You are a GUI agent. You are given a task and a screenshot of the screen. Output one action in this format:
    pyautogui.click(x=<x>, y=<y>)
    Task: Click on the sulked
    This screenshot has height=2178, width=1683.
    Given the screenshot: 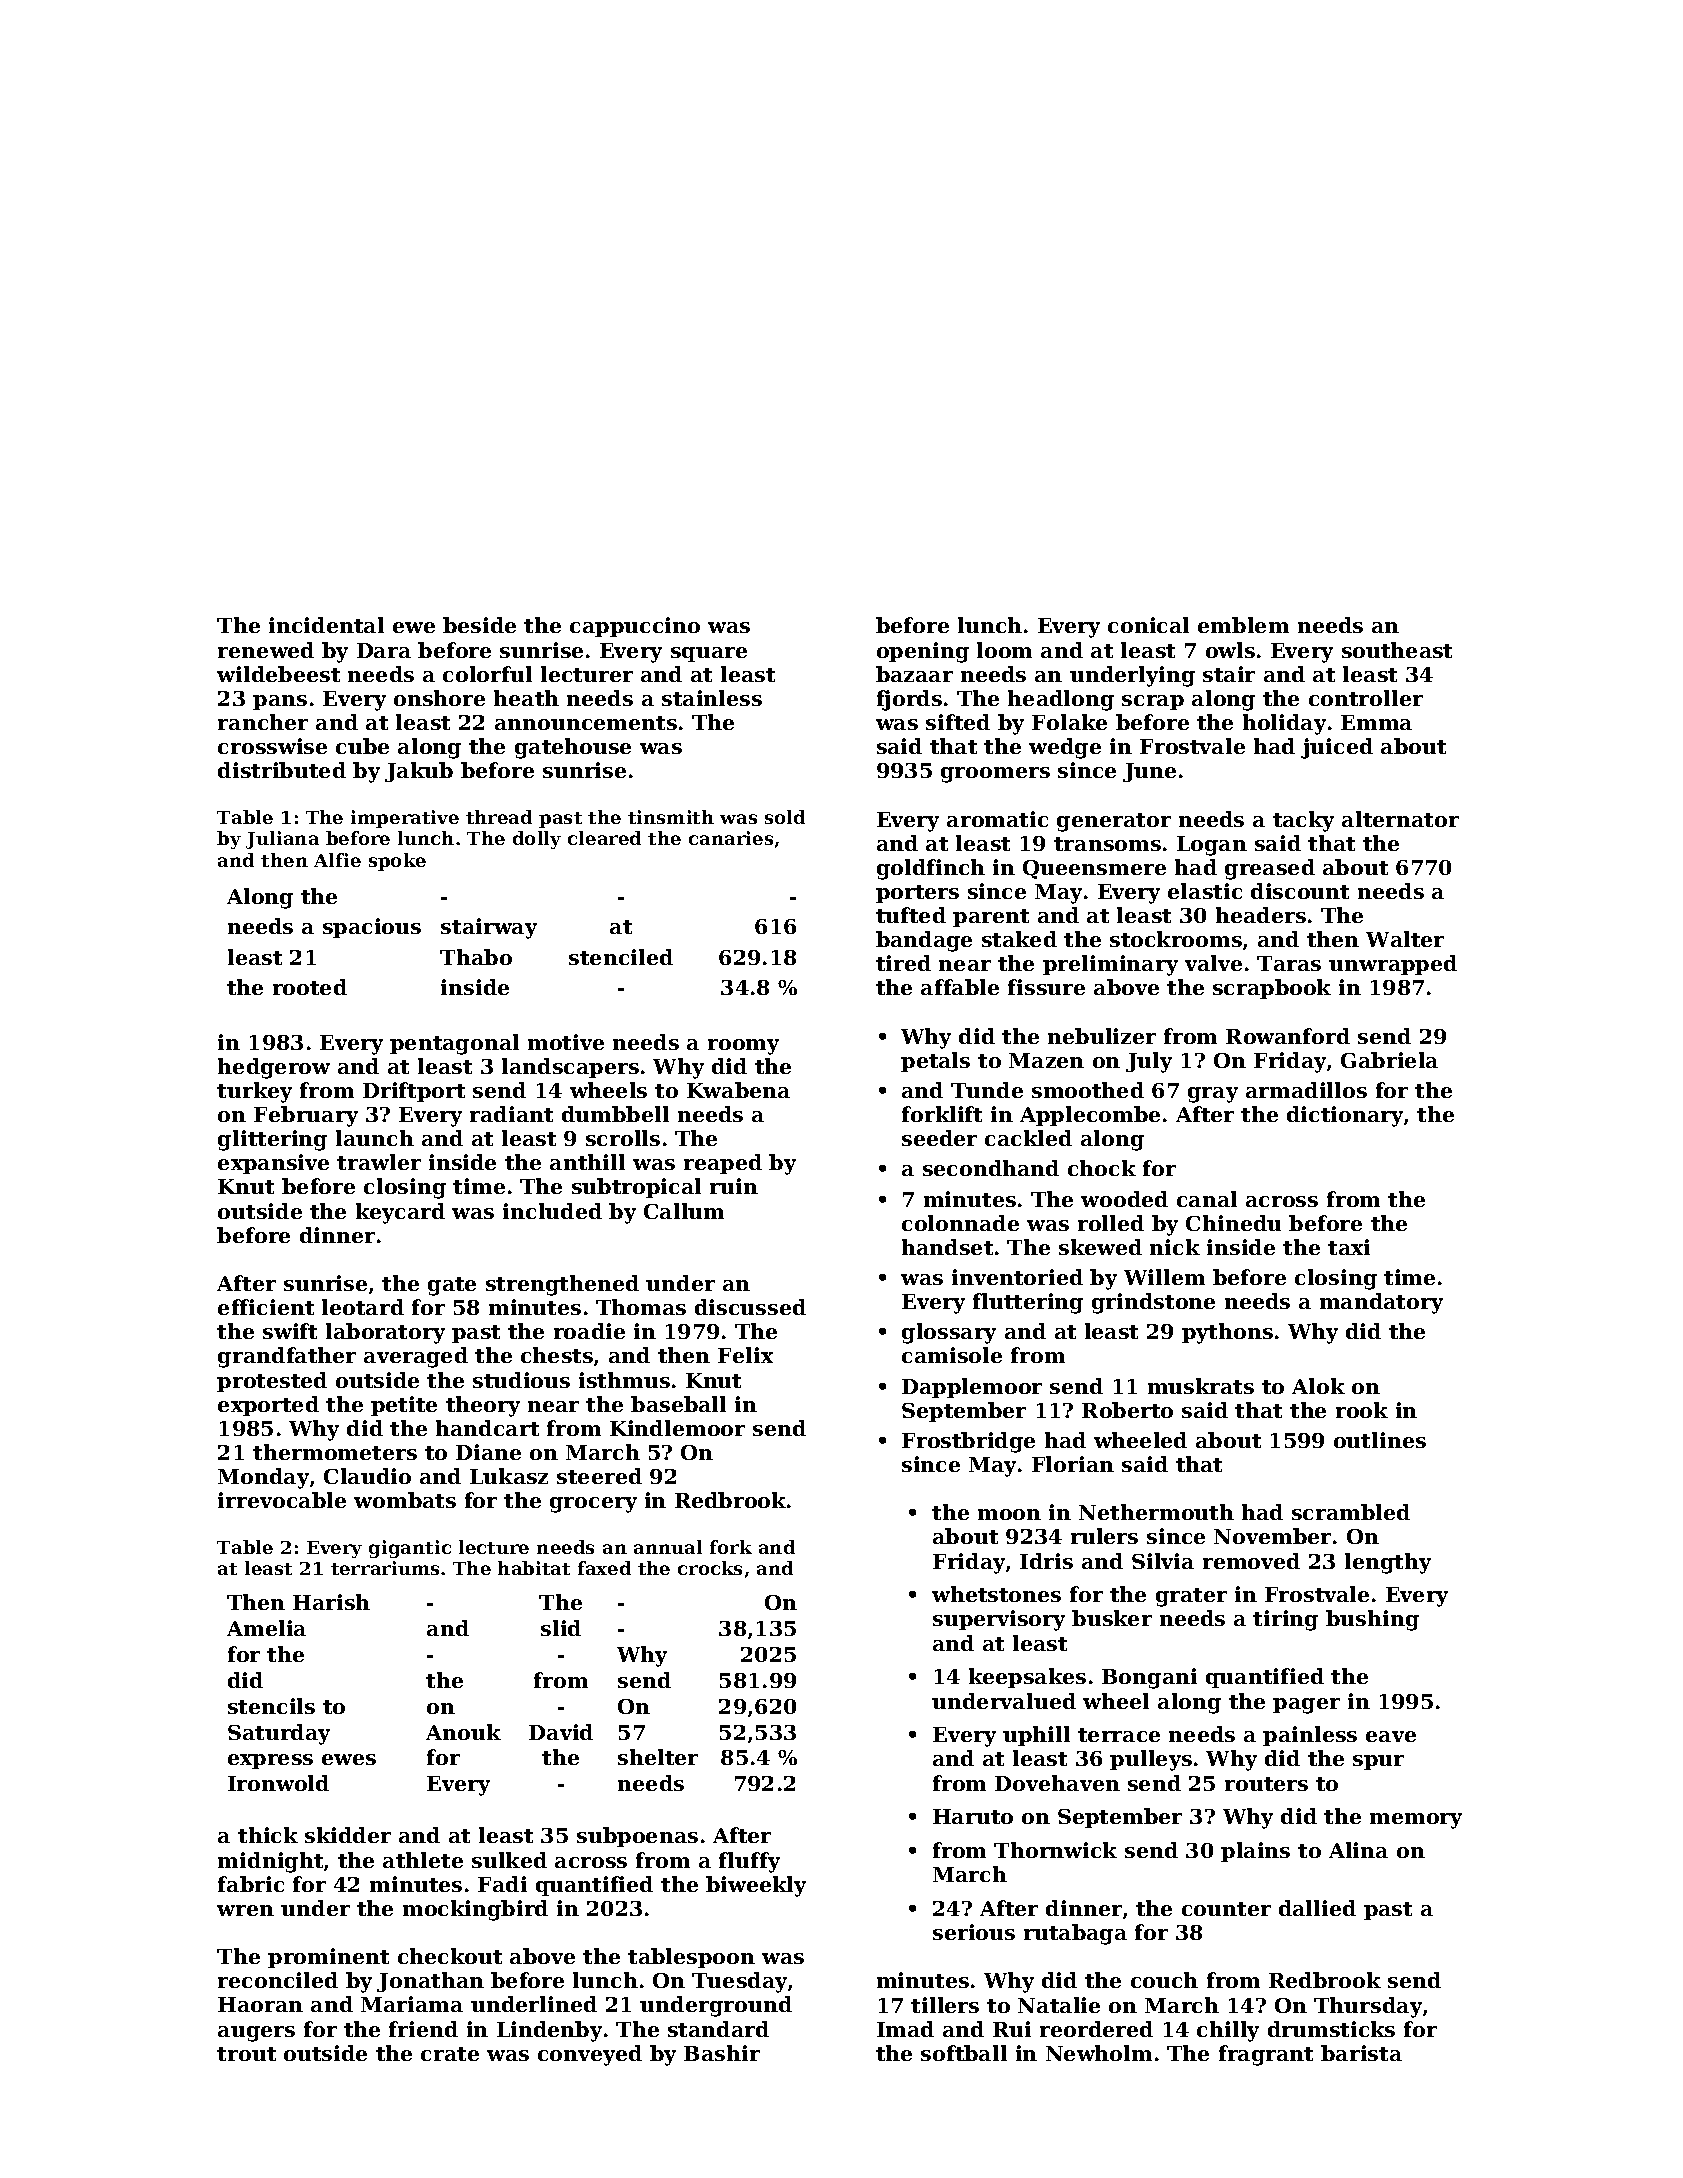 What is the action you would take?
    pyautogui.click(x=509, y=1860)
